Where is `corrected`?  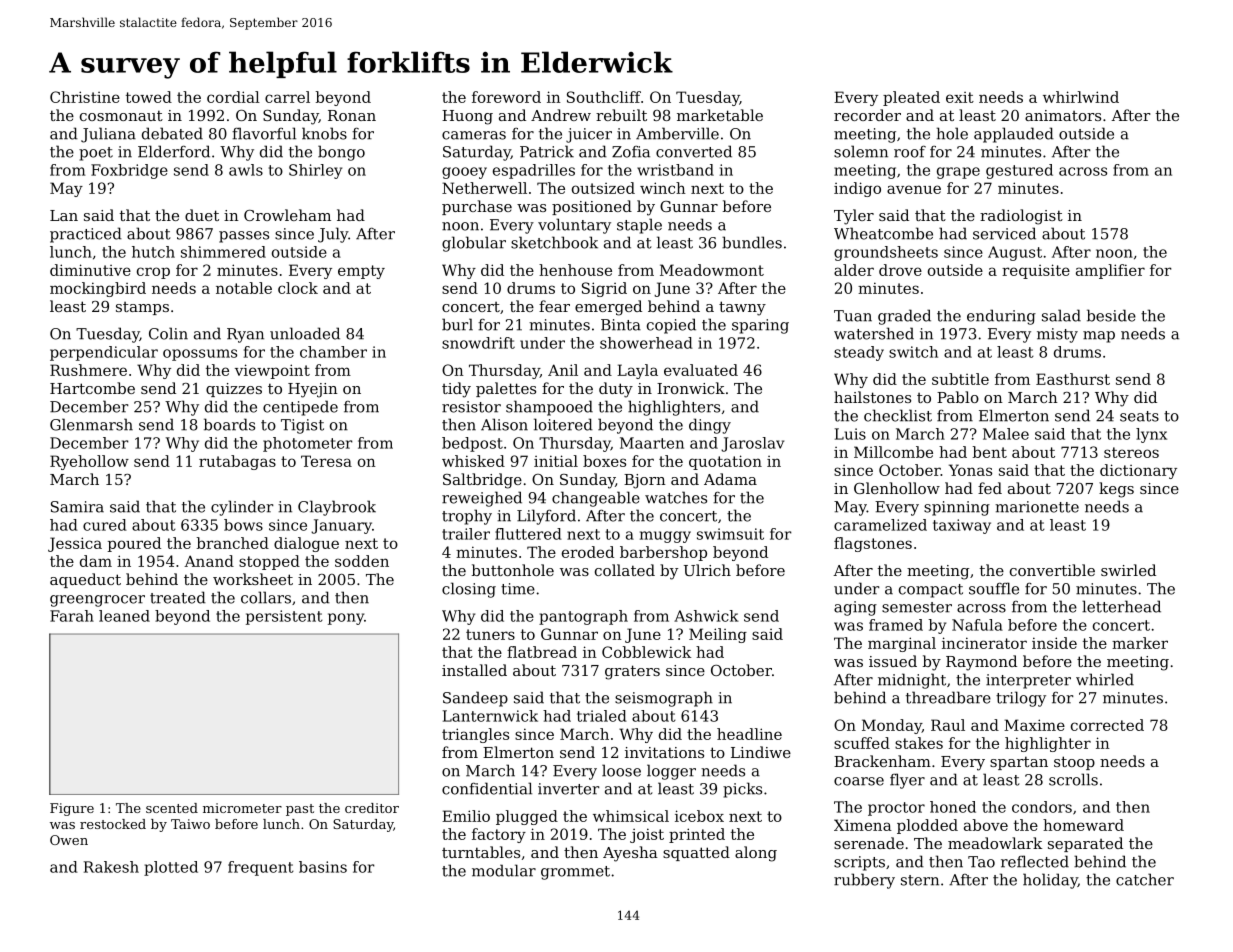
corrected is located at coordinates (1107, 725).
